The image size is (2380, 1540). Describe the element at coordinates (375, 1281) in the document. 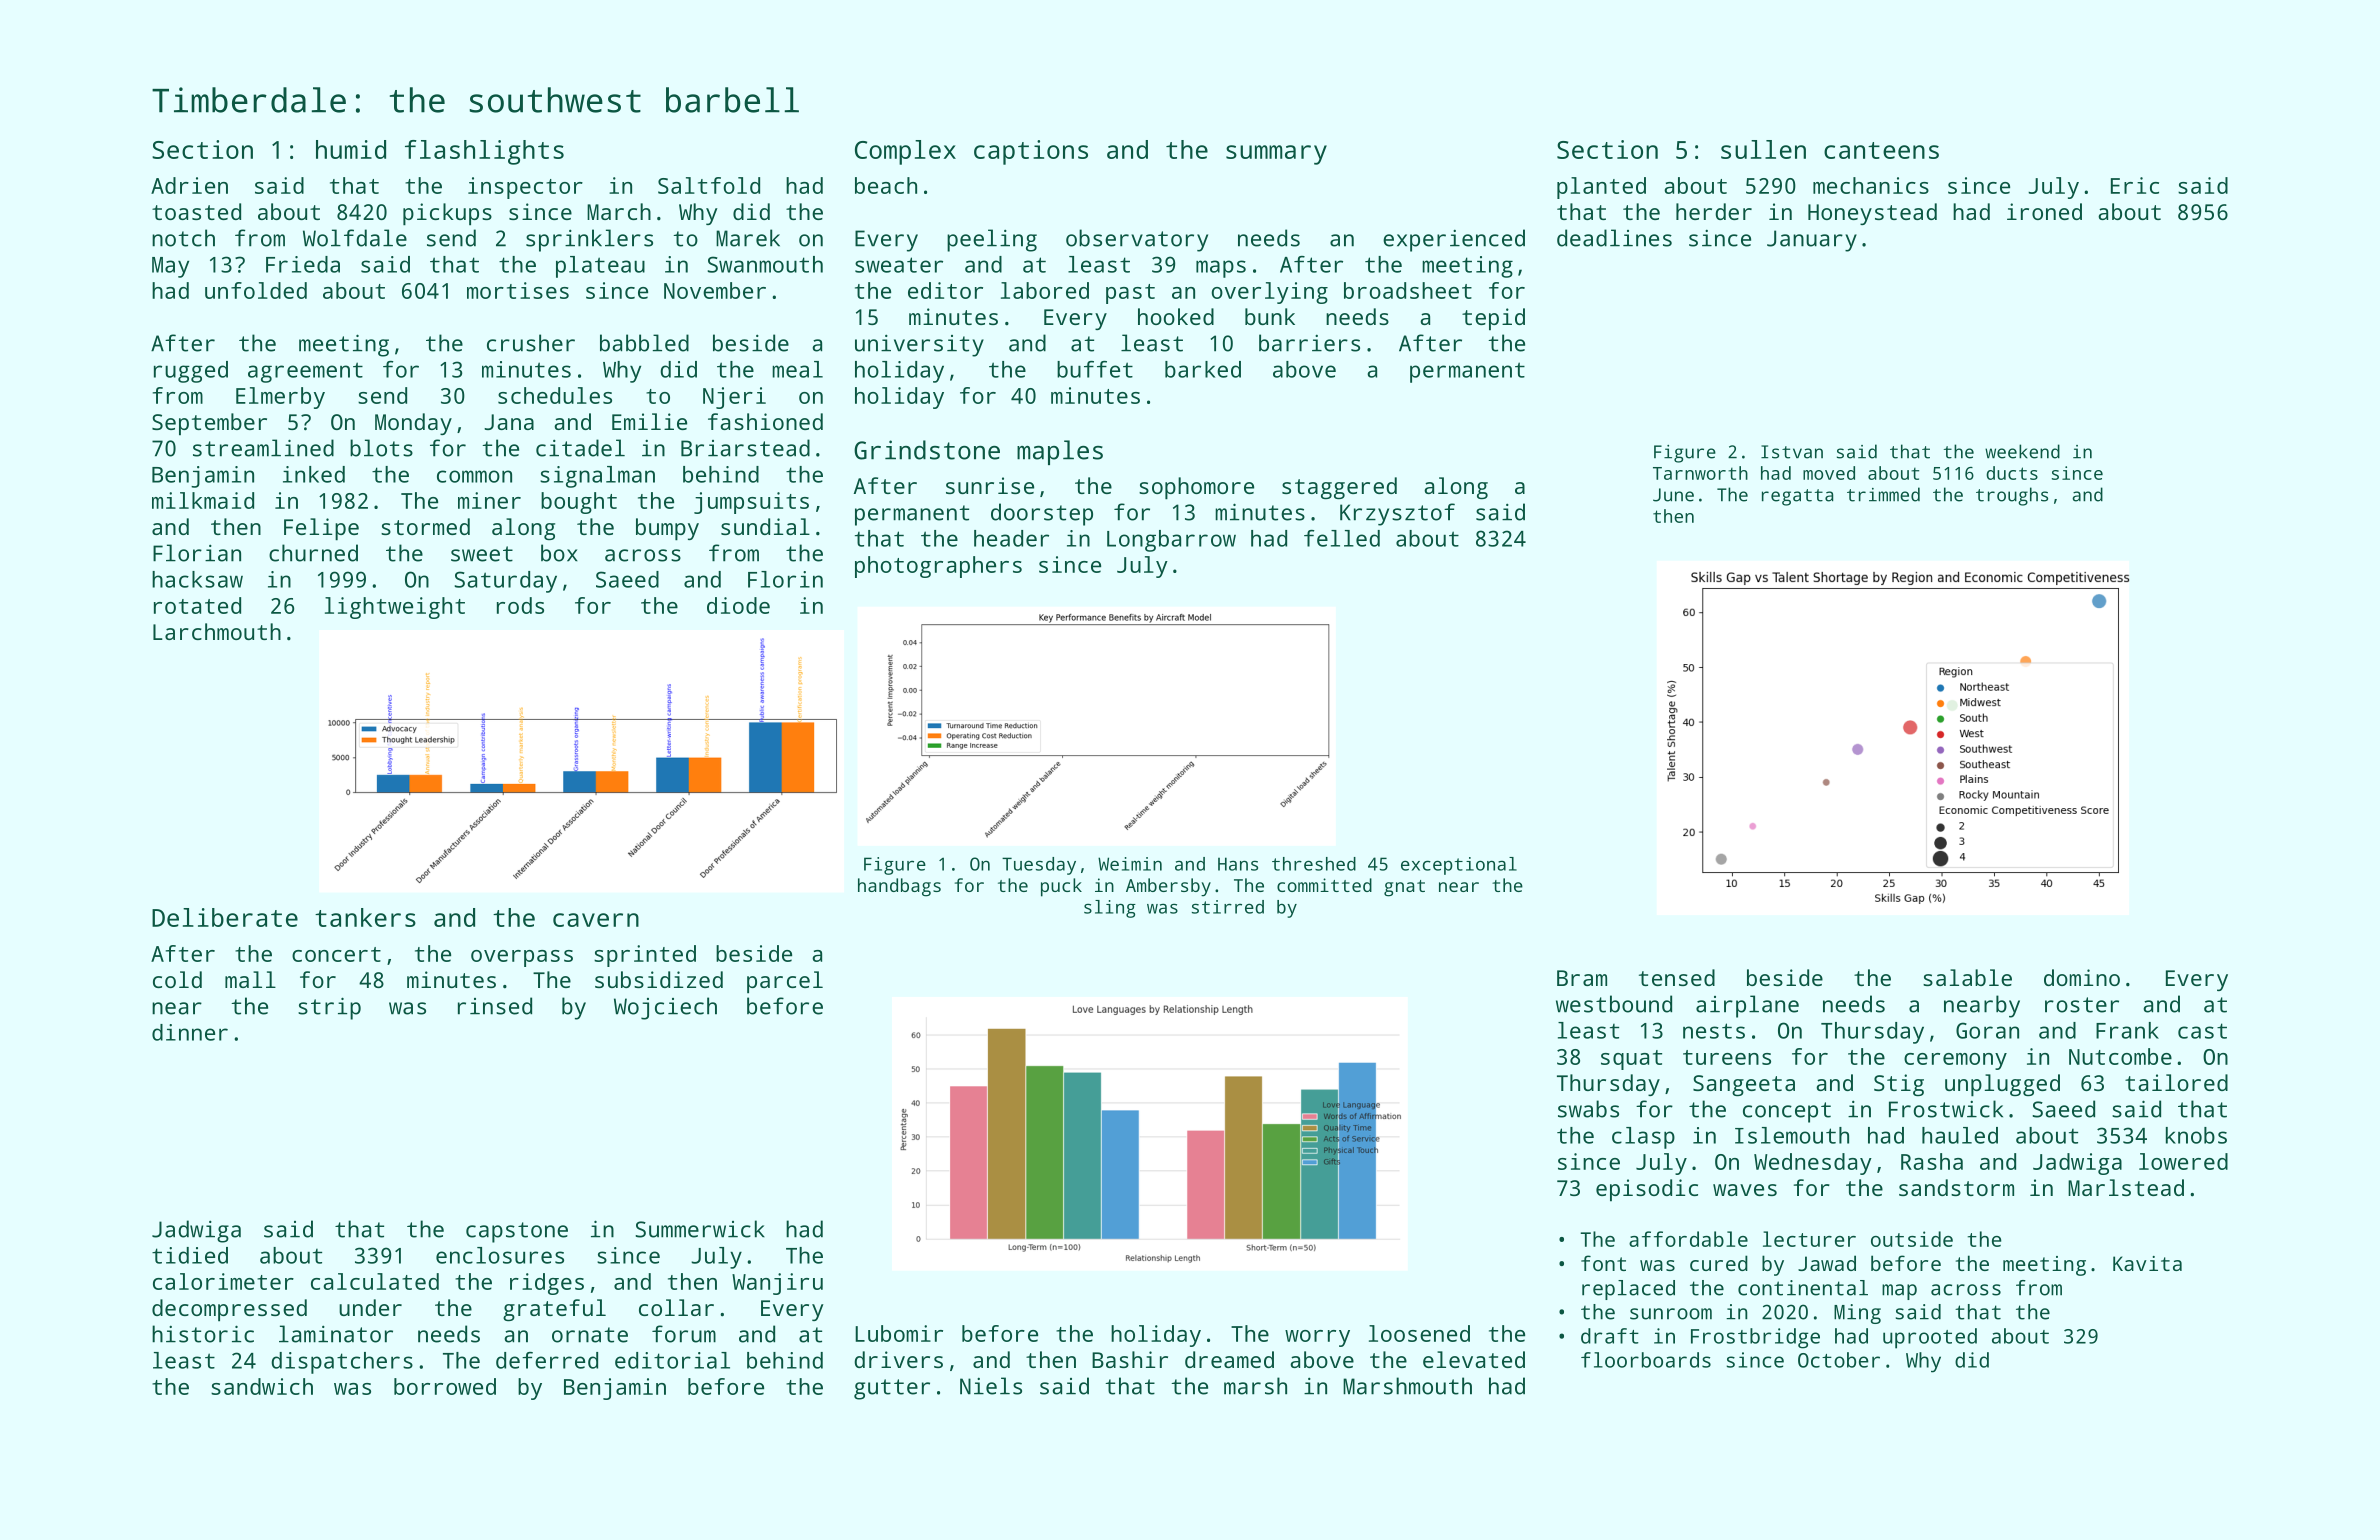

I see `calculated` at that location.
